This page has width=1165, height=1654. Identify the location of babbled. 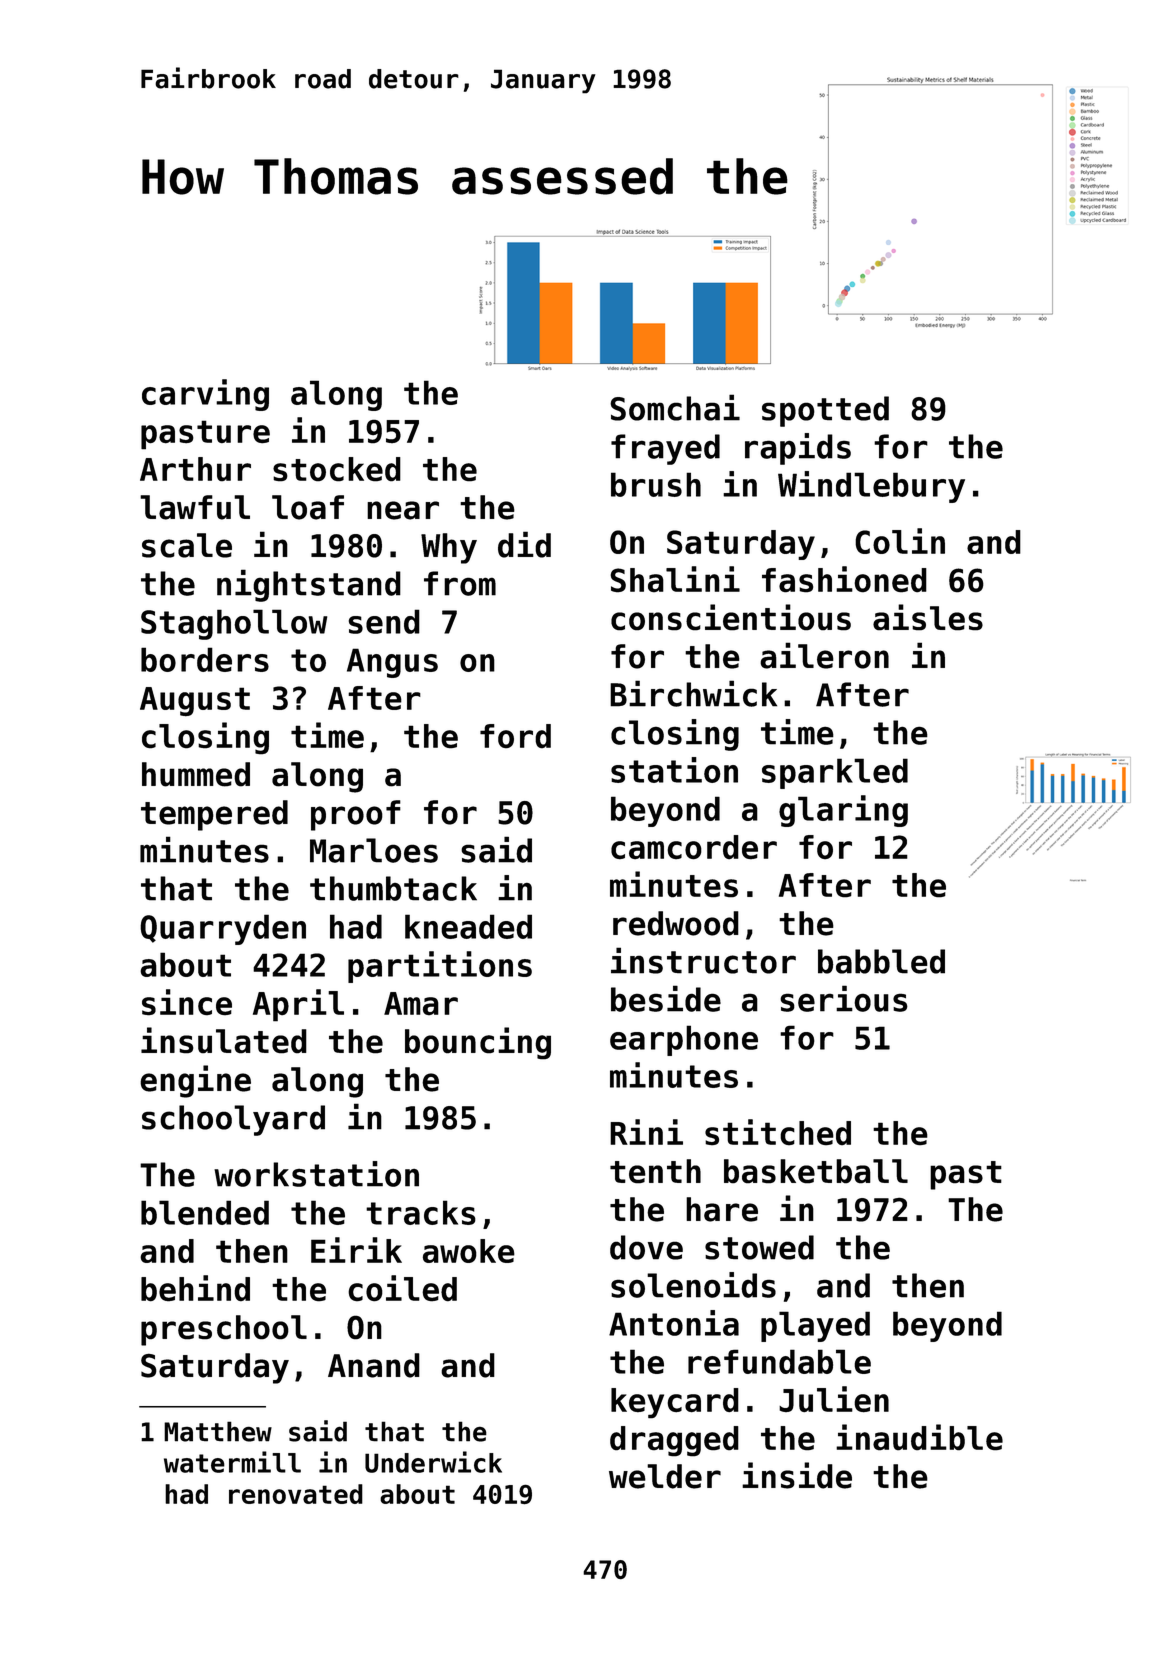
(881, 961).
